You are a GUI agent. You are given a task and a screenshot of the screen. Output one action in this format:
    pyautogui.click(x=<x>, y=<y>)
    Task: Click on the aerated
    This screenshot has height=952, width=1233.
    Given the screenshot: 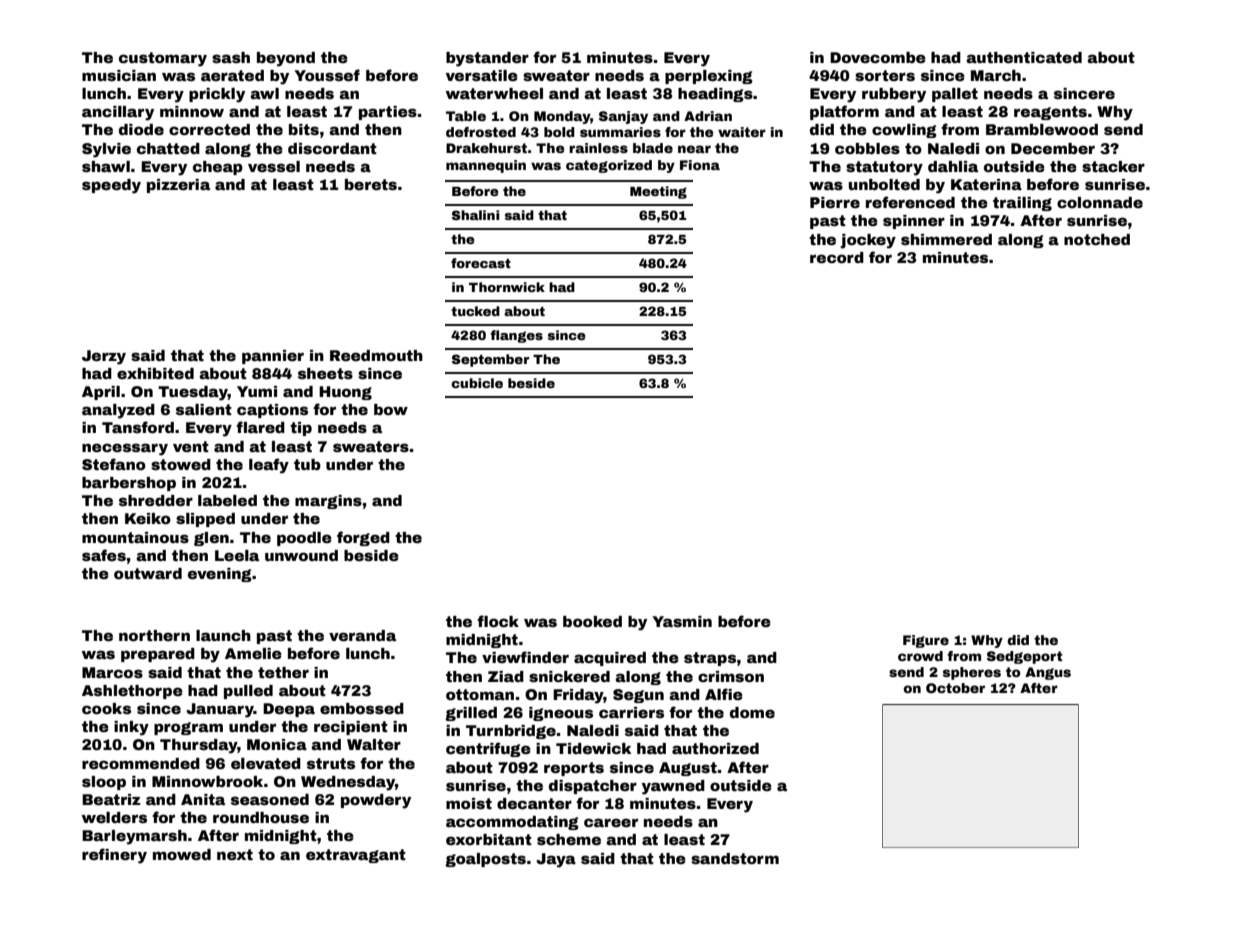 What is the action you would take?
    pyautogui.click(x=232, y=75)
